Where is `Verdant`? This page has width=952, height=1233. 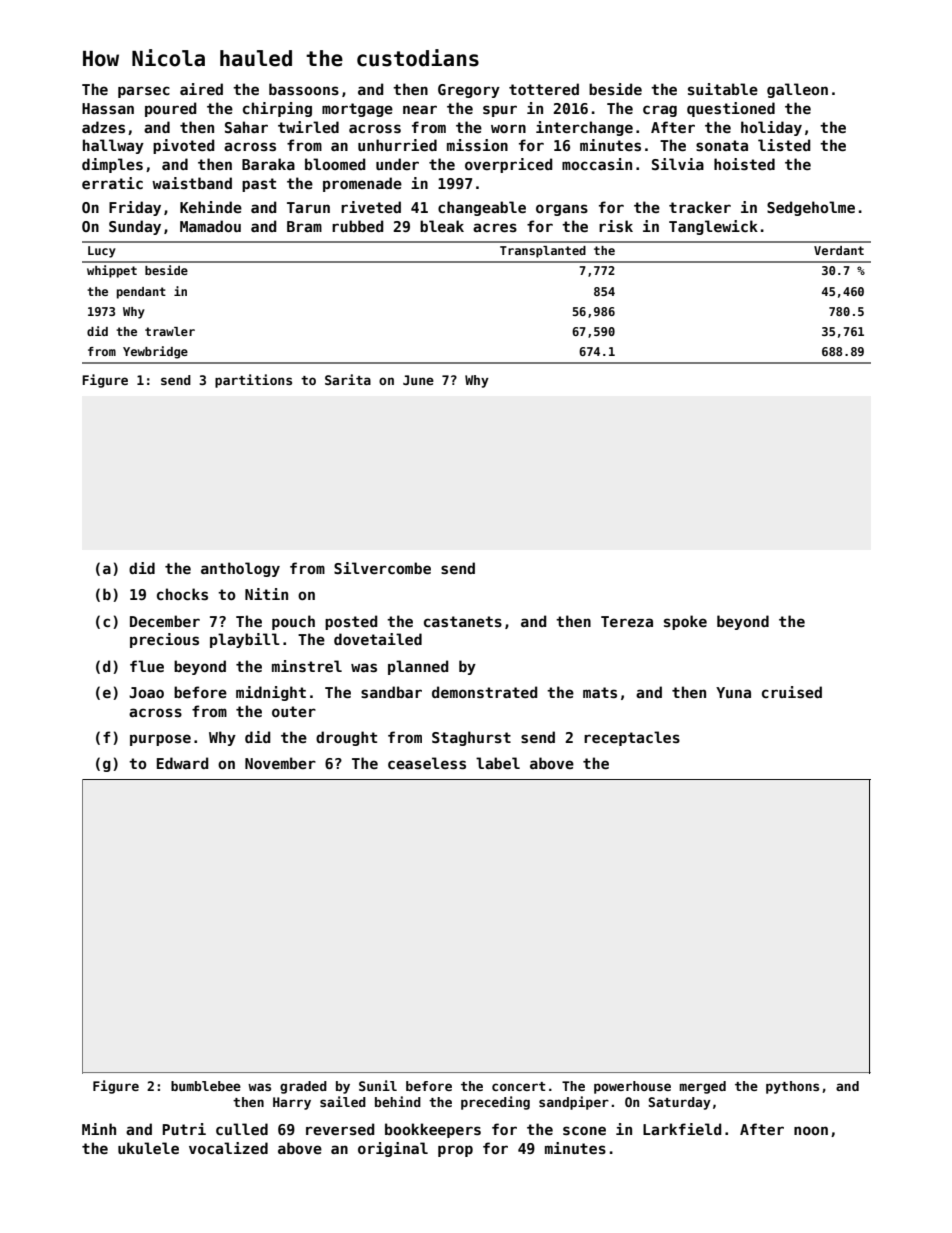 Verdant is located at coordinates (839, 250).
